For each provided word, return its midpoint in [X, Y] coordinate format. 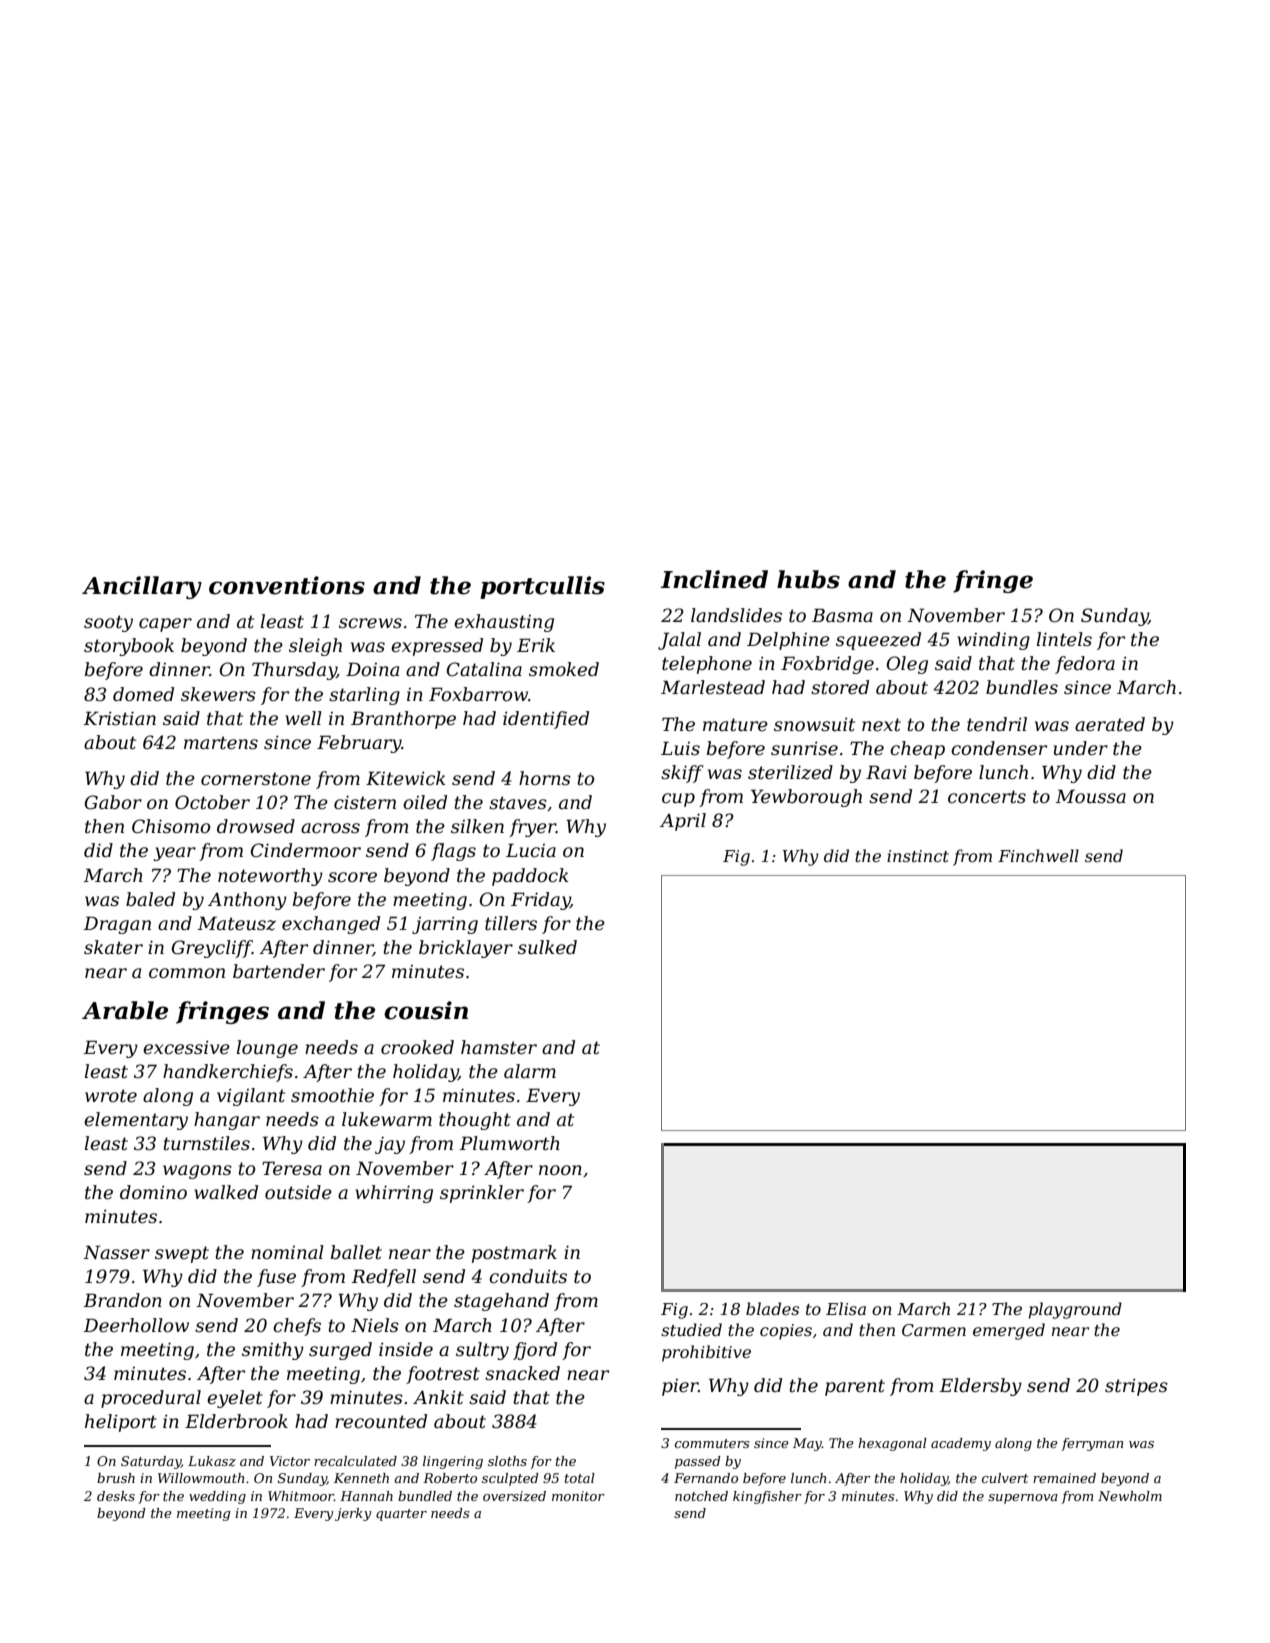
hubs [808, 579]
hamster [499, 1047]
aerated [1110, 724]
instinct [918, 856]
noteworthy [270, 877]
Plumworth [509, 1143]
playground [1075, 1310]
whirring [394, 1194]
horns [545, 778]
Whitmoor [301, 1496]
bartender [279, 971]
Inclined [714, 579]
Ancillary [142, 587]
